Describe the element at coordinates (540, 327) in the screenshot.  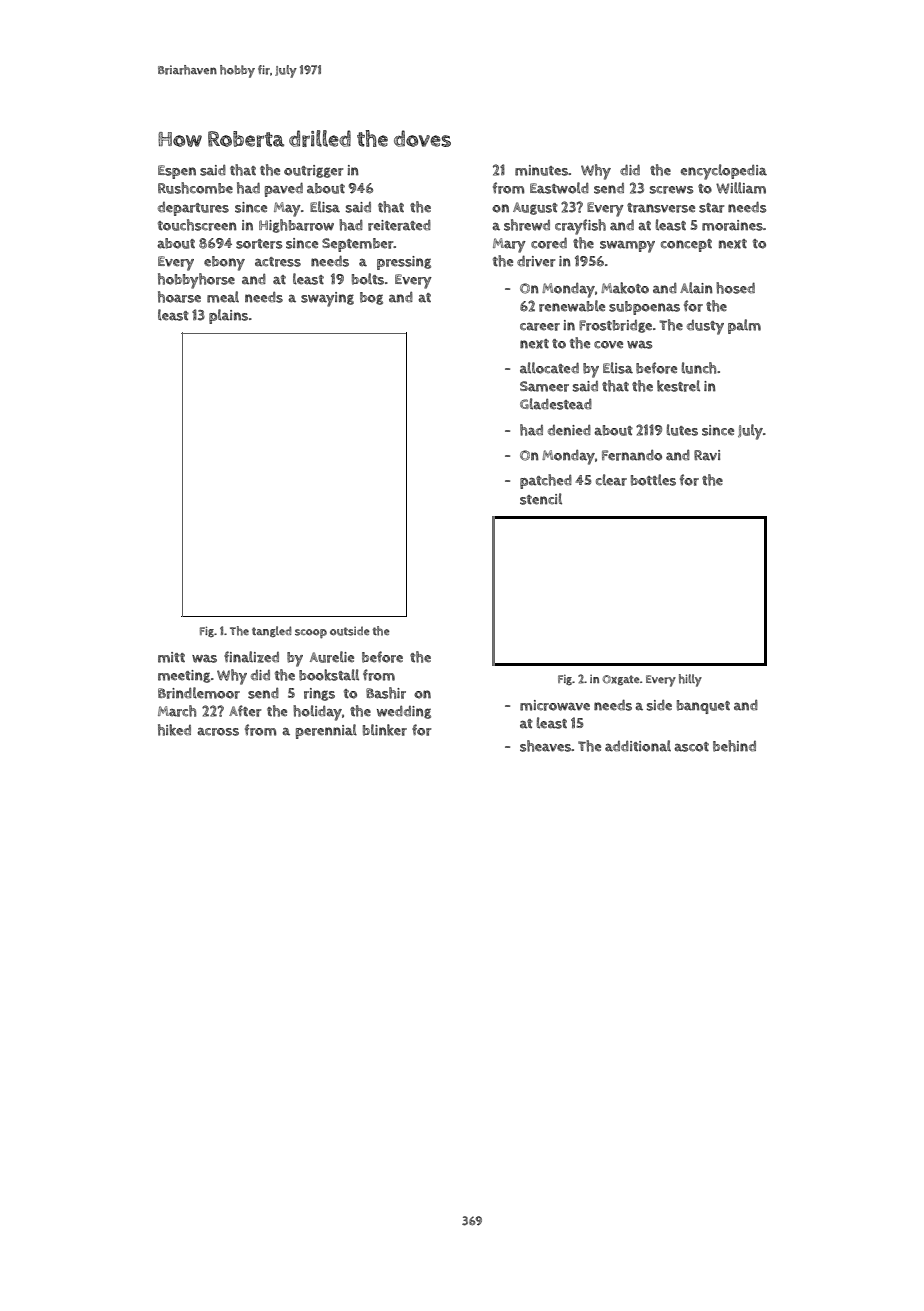
I see `career` at that location.
